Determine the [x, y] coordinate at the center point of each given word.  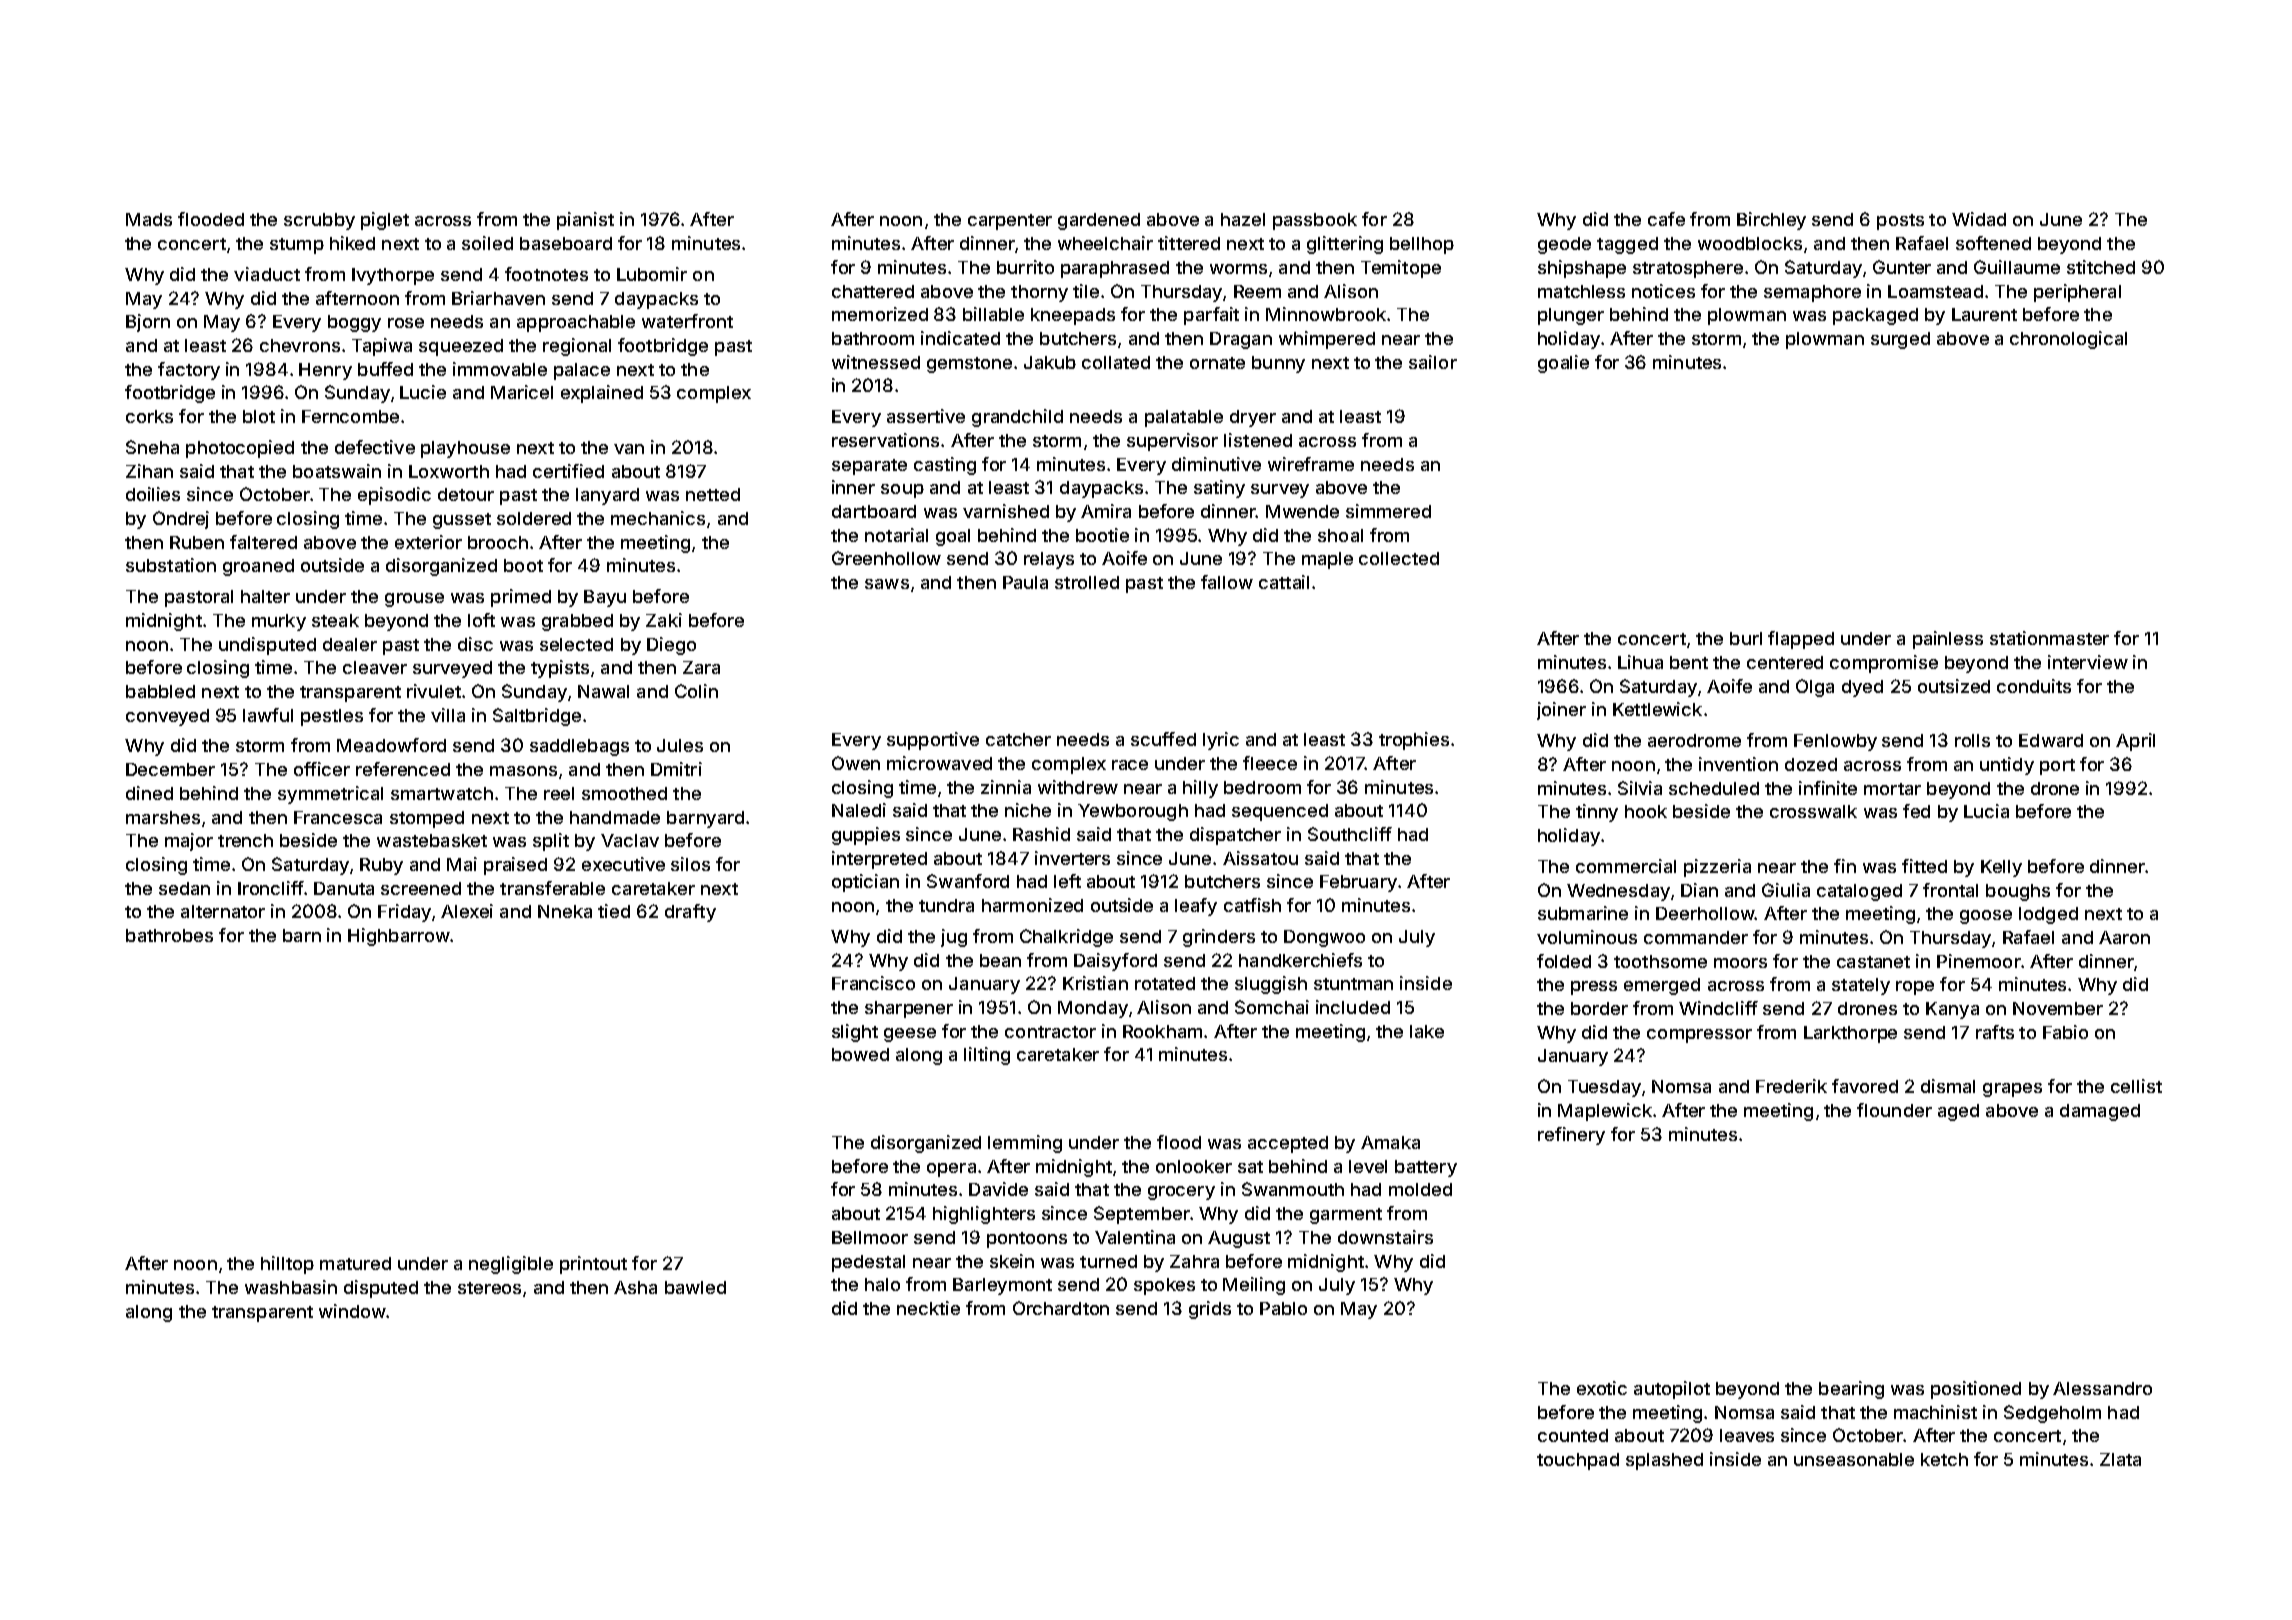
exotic [1602, 1388]
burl [1746, 638]
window [352, 1311]
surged [1900, 340]
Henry [325, 371]
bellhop [1422, 245]
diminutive [1216, 464]
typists [560, 669]
